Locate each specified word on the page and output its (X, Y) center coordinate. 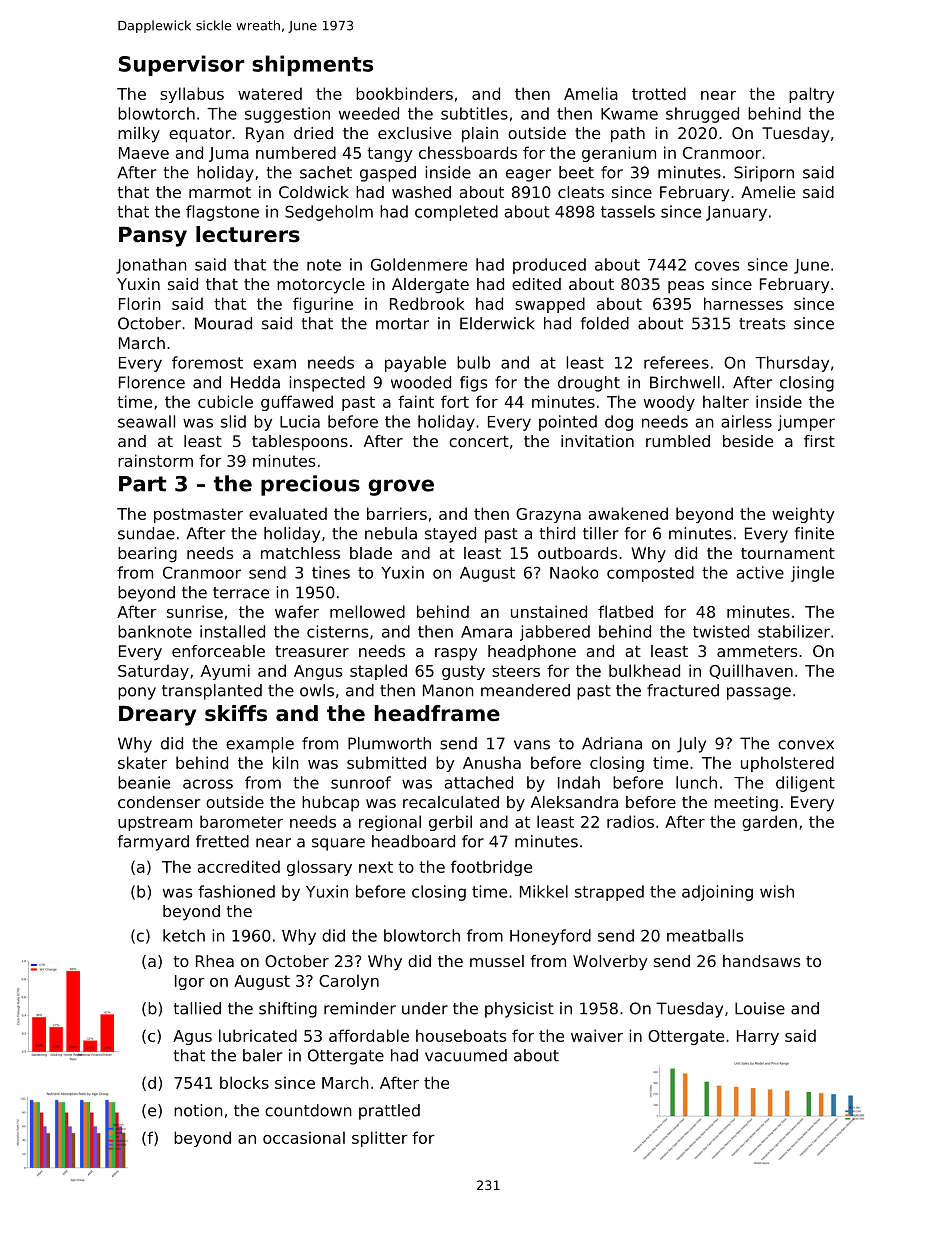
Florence (152, 382)
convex (806, 745)
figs (473, 384)
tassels (628, 211)
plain (480, 135)
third (557, 533)
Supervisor (181, 65)
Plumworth (389, 743)
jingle (812, 574)
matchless (300, 553)
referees (676, 362)
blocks (244, 1082)
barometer (241, 821)
